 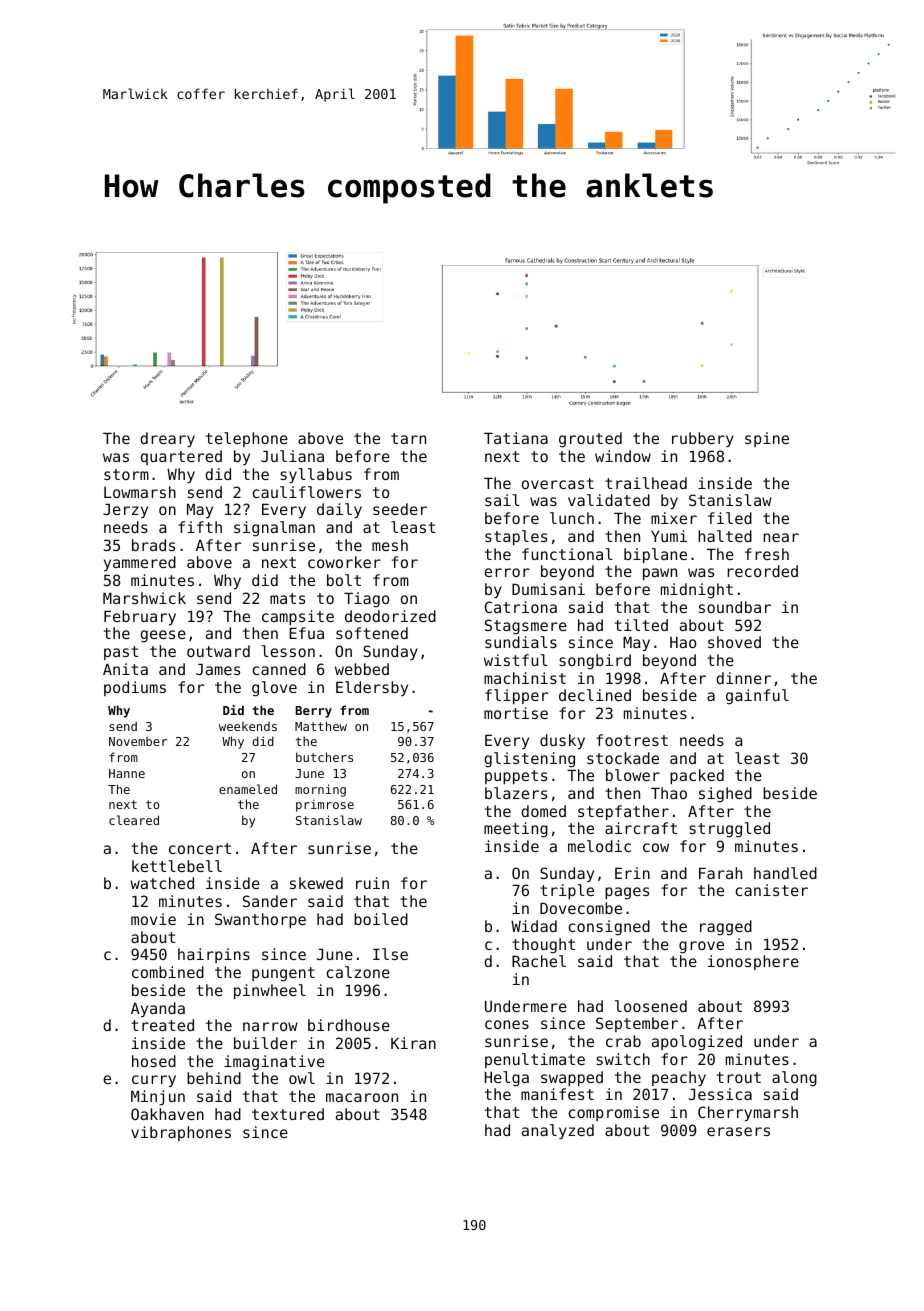 I want to click on butchers, so click(x=324, y=757).
